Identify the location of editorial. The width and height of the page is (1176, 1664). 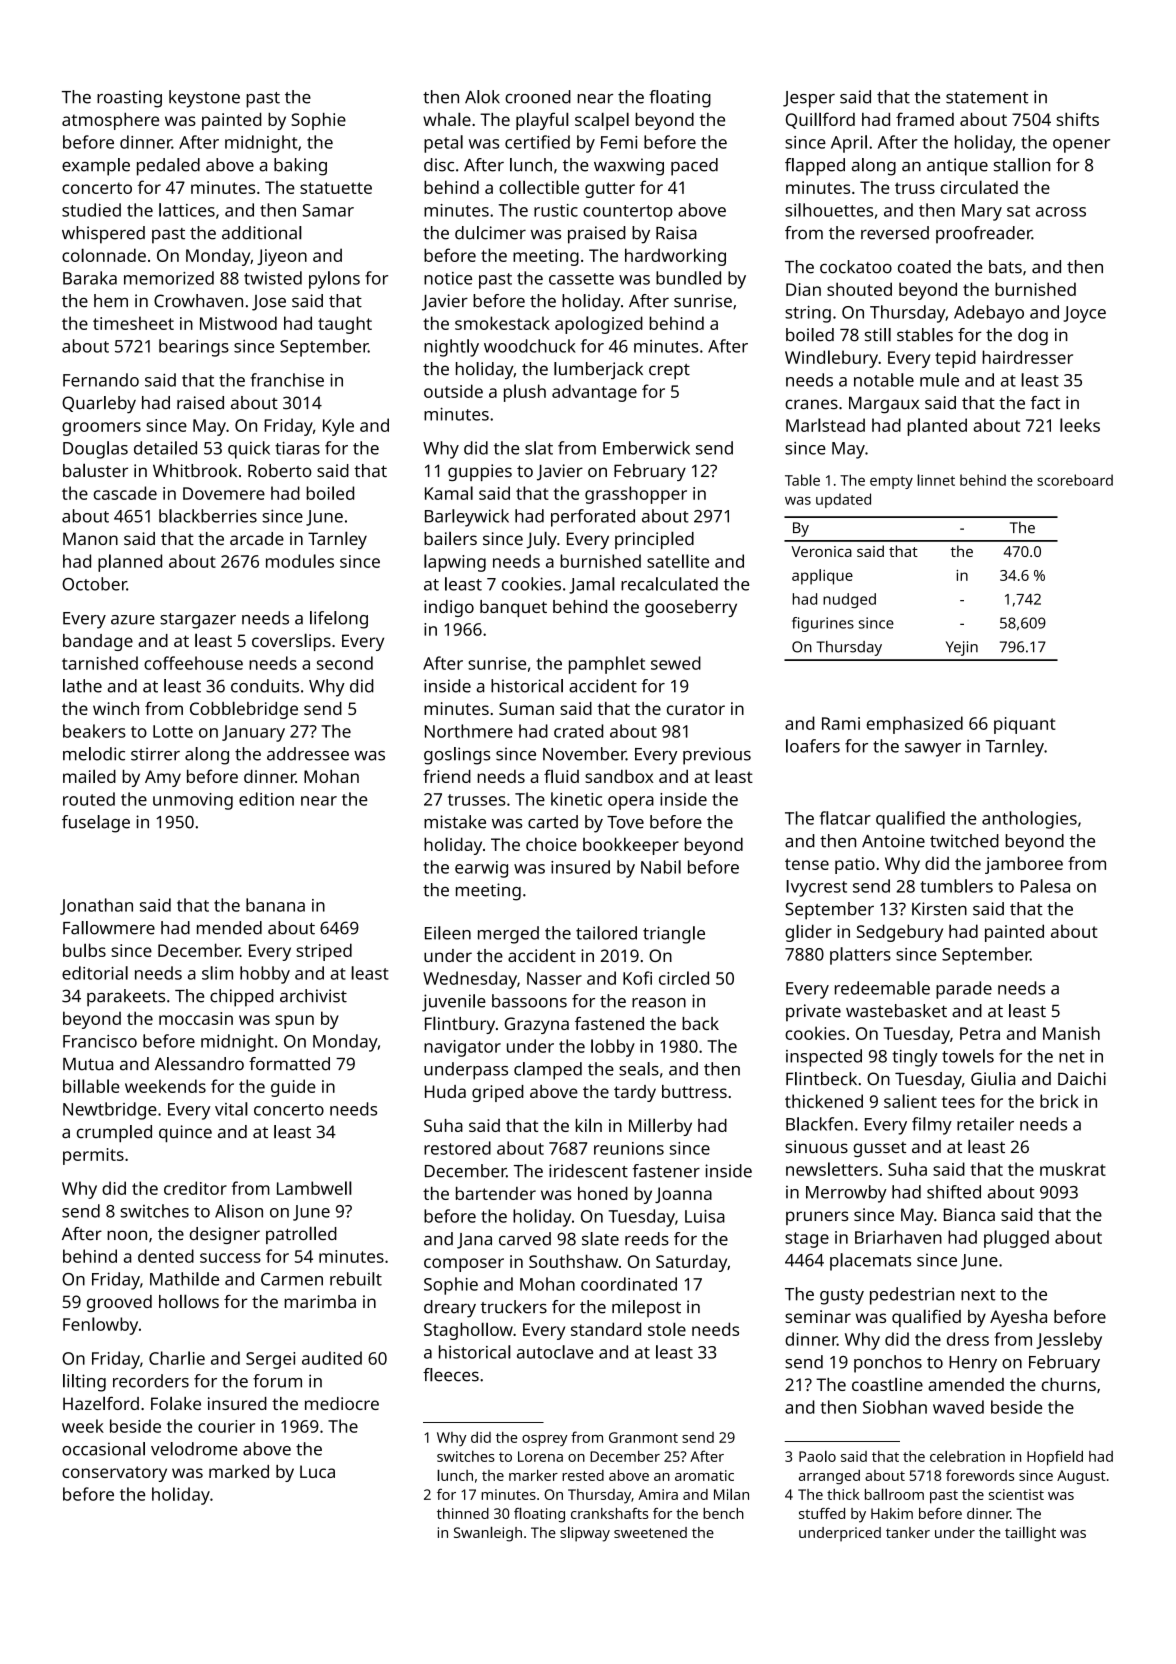
(95, 973).
